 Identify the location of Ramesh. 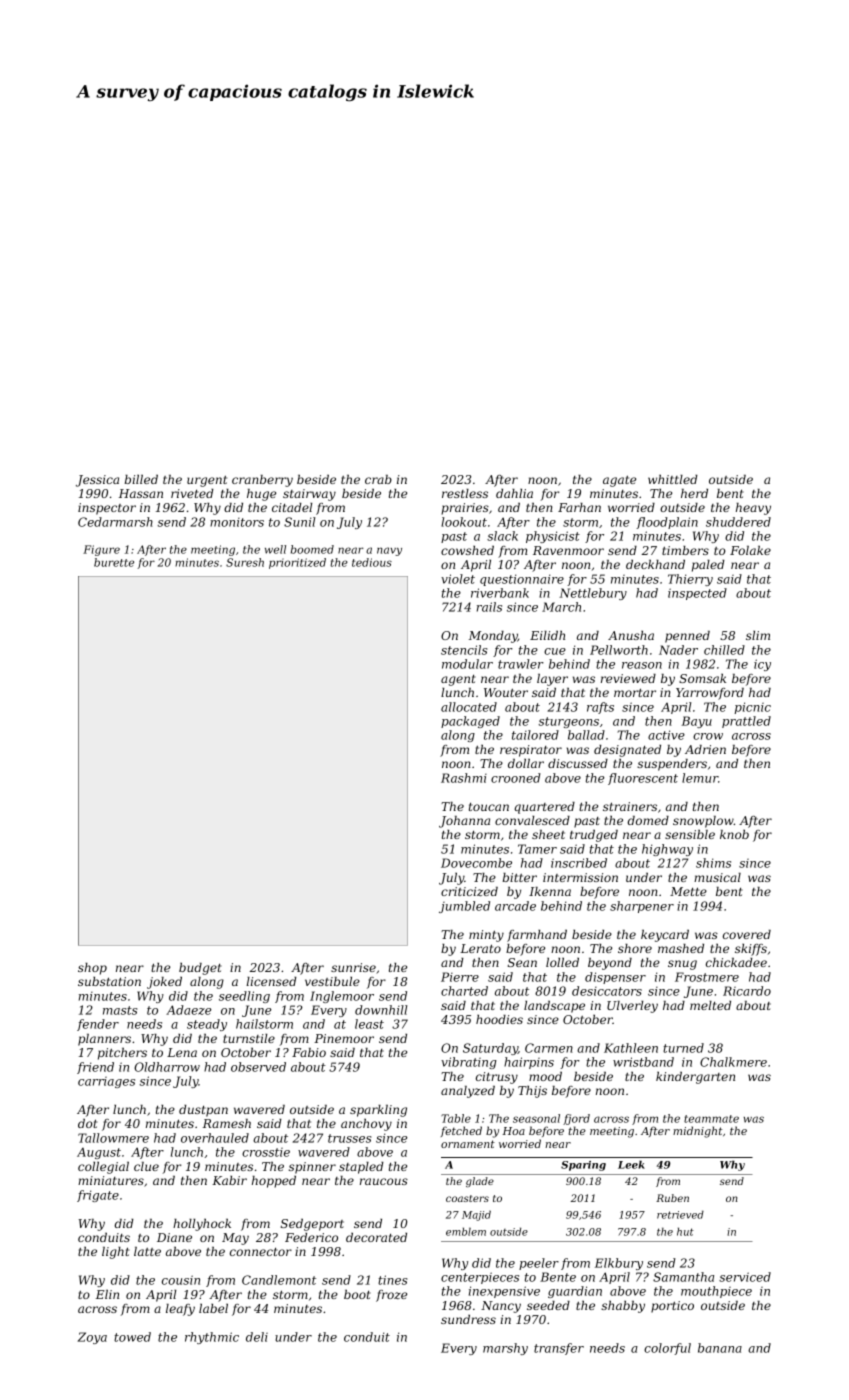
(227, 1123).
